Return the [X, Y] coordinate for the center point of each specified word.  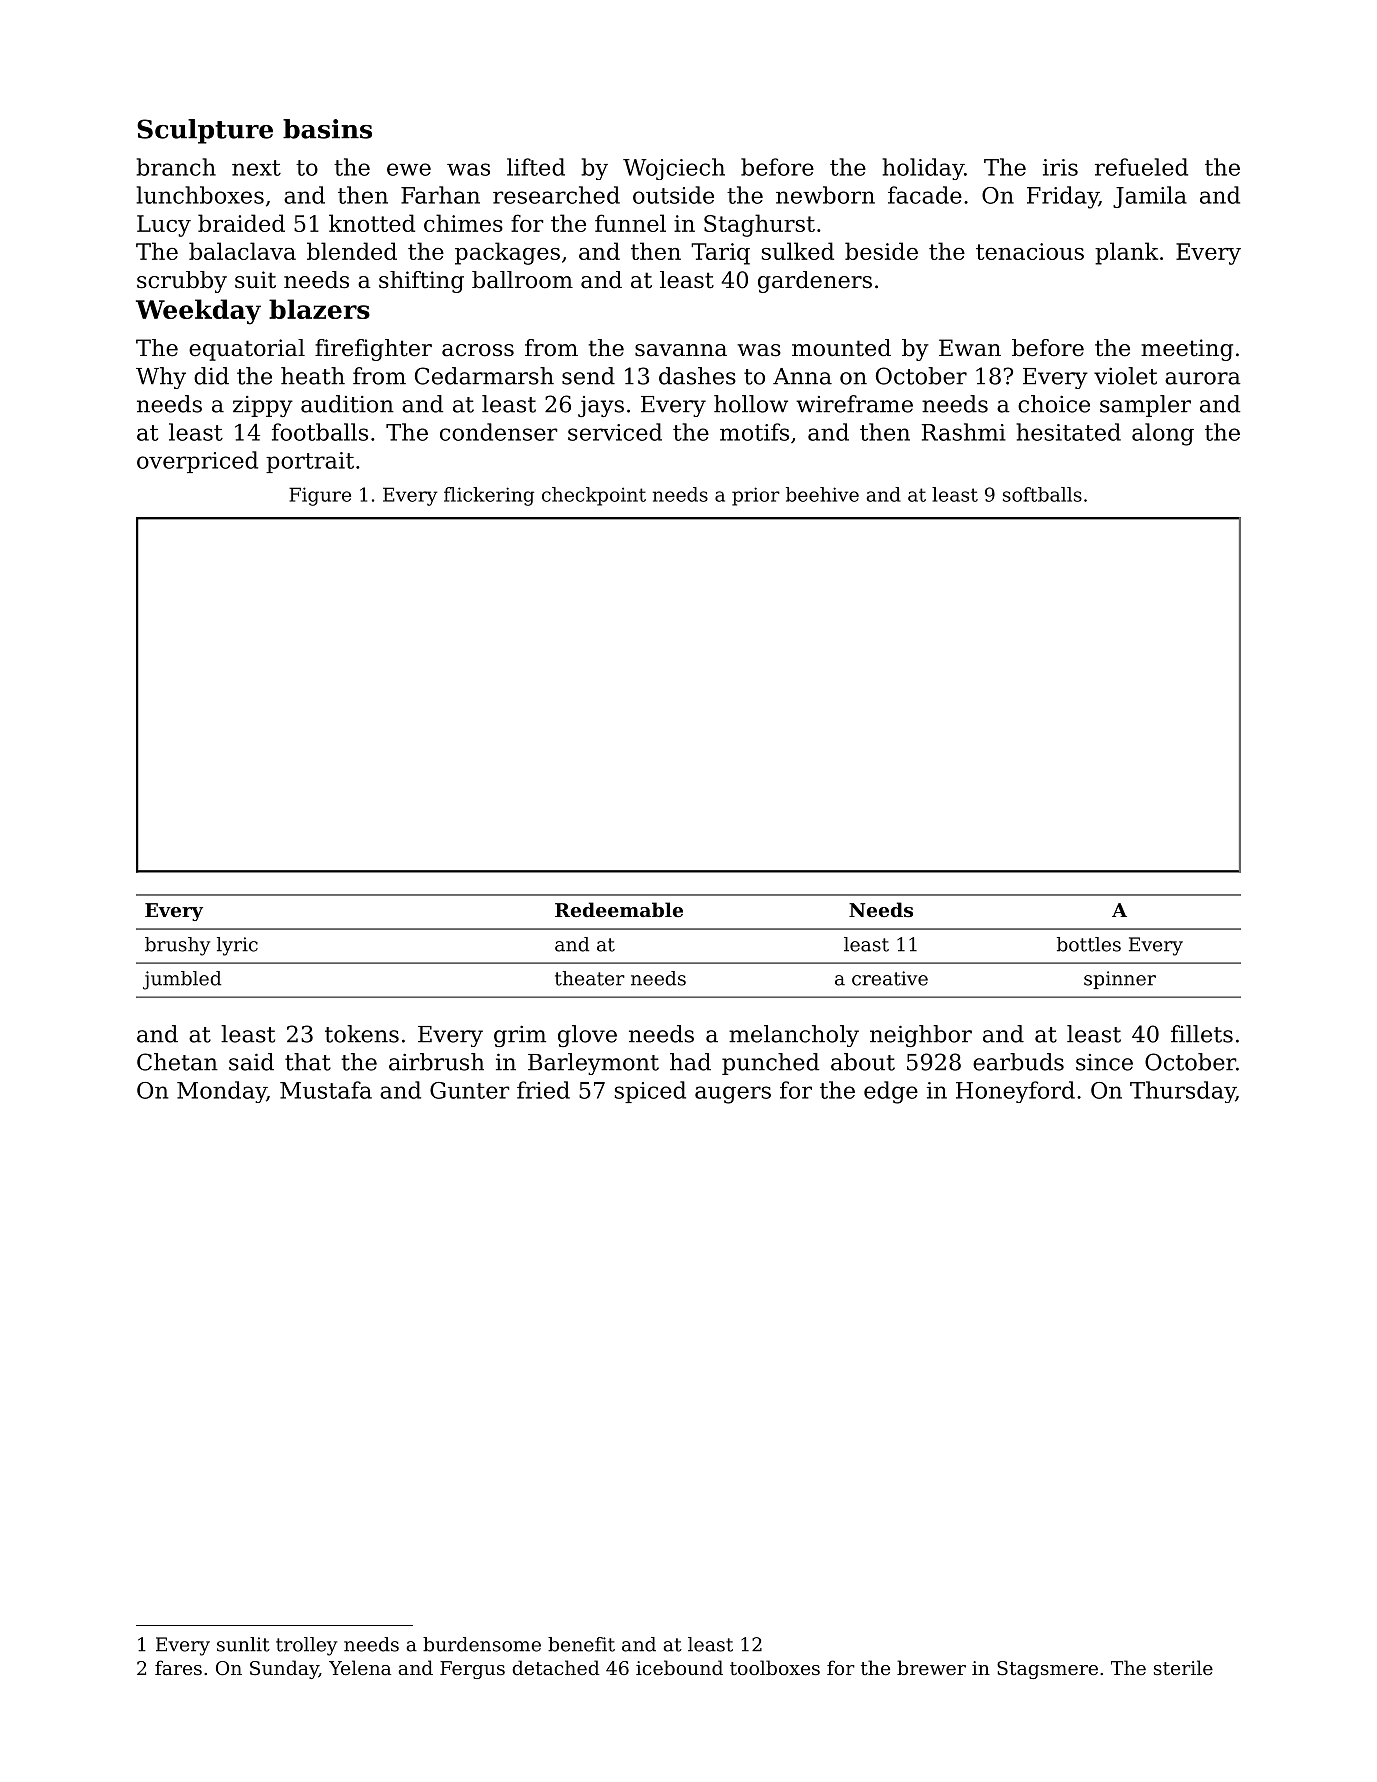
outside [673, 195]
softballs [1042, 494]
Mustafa [326, 1090]
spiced [650, 1092]
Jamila [1150, 197]
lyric [237, 946]
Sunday [284, 1669]
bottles [1089, 944]
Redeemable [619, 909]
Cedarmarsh [484, 376]
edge [891, 1092]
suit [255, 280]
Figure [320, 496]
